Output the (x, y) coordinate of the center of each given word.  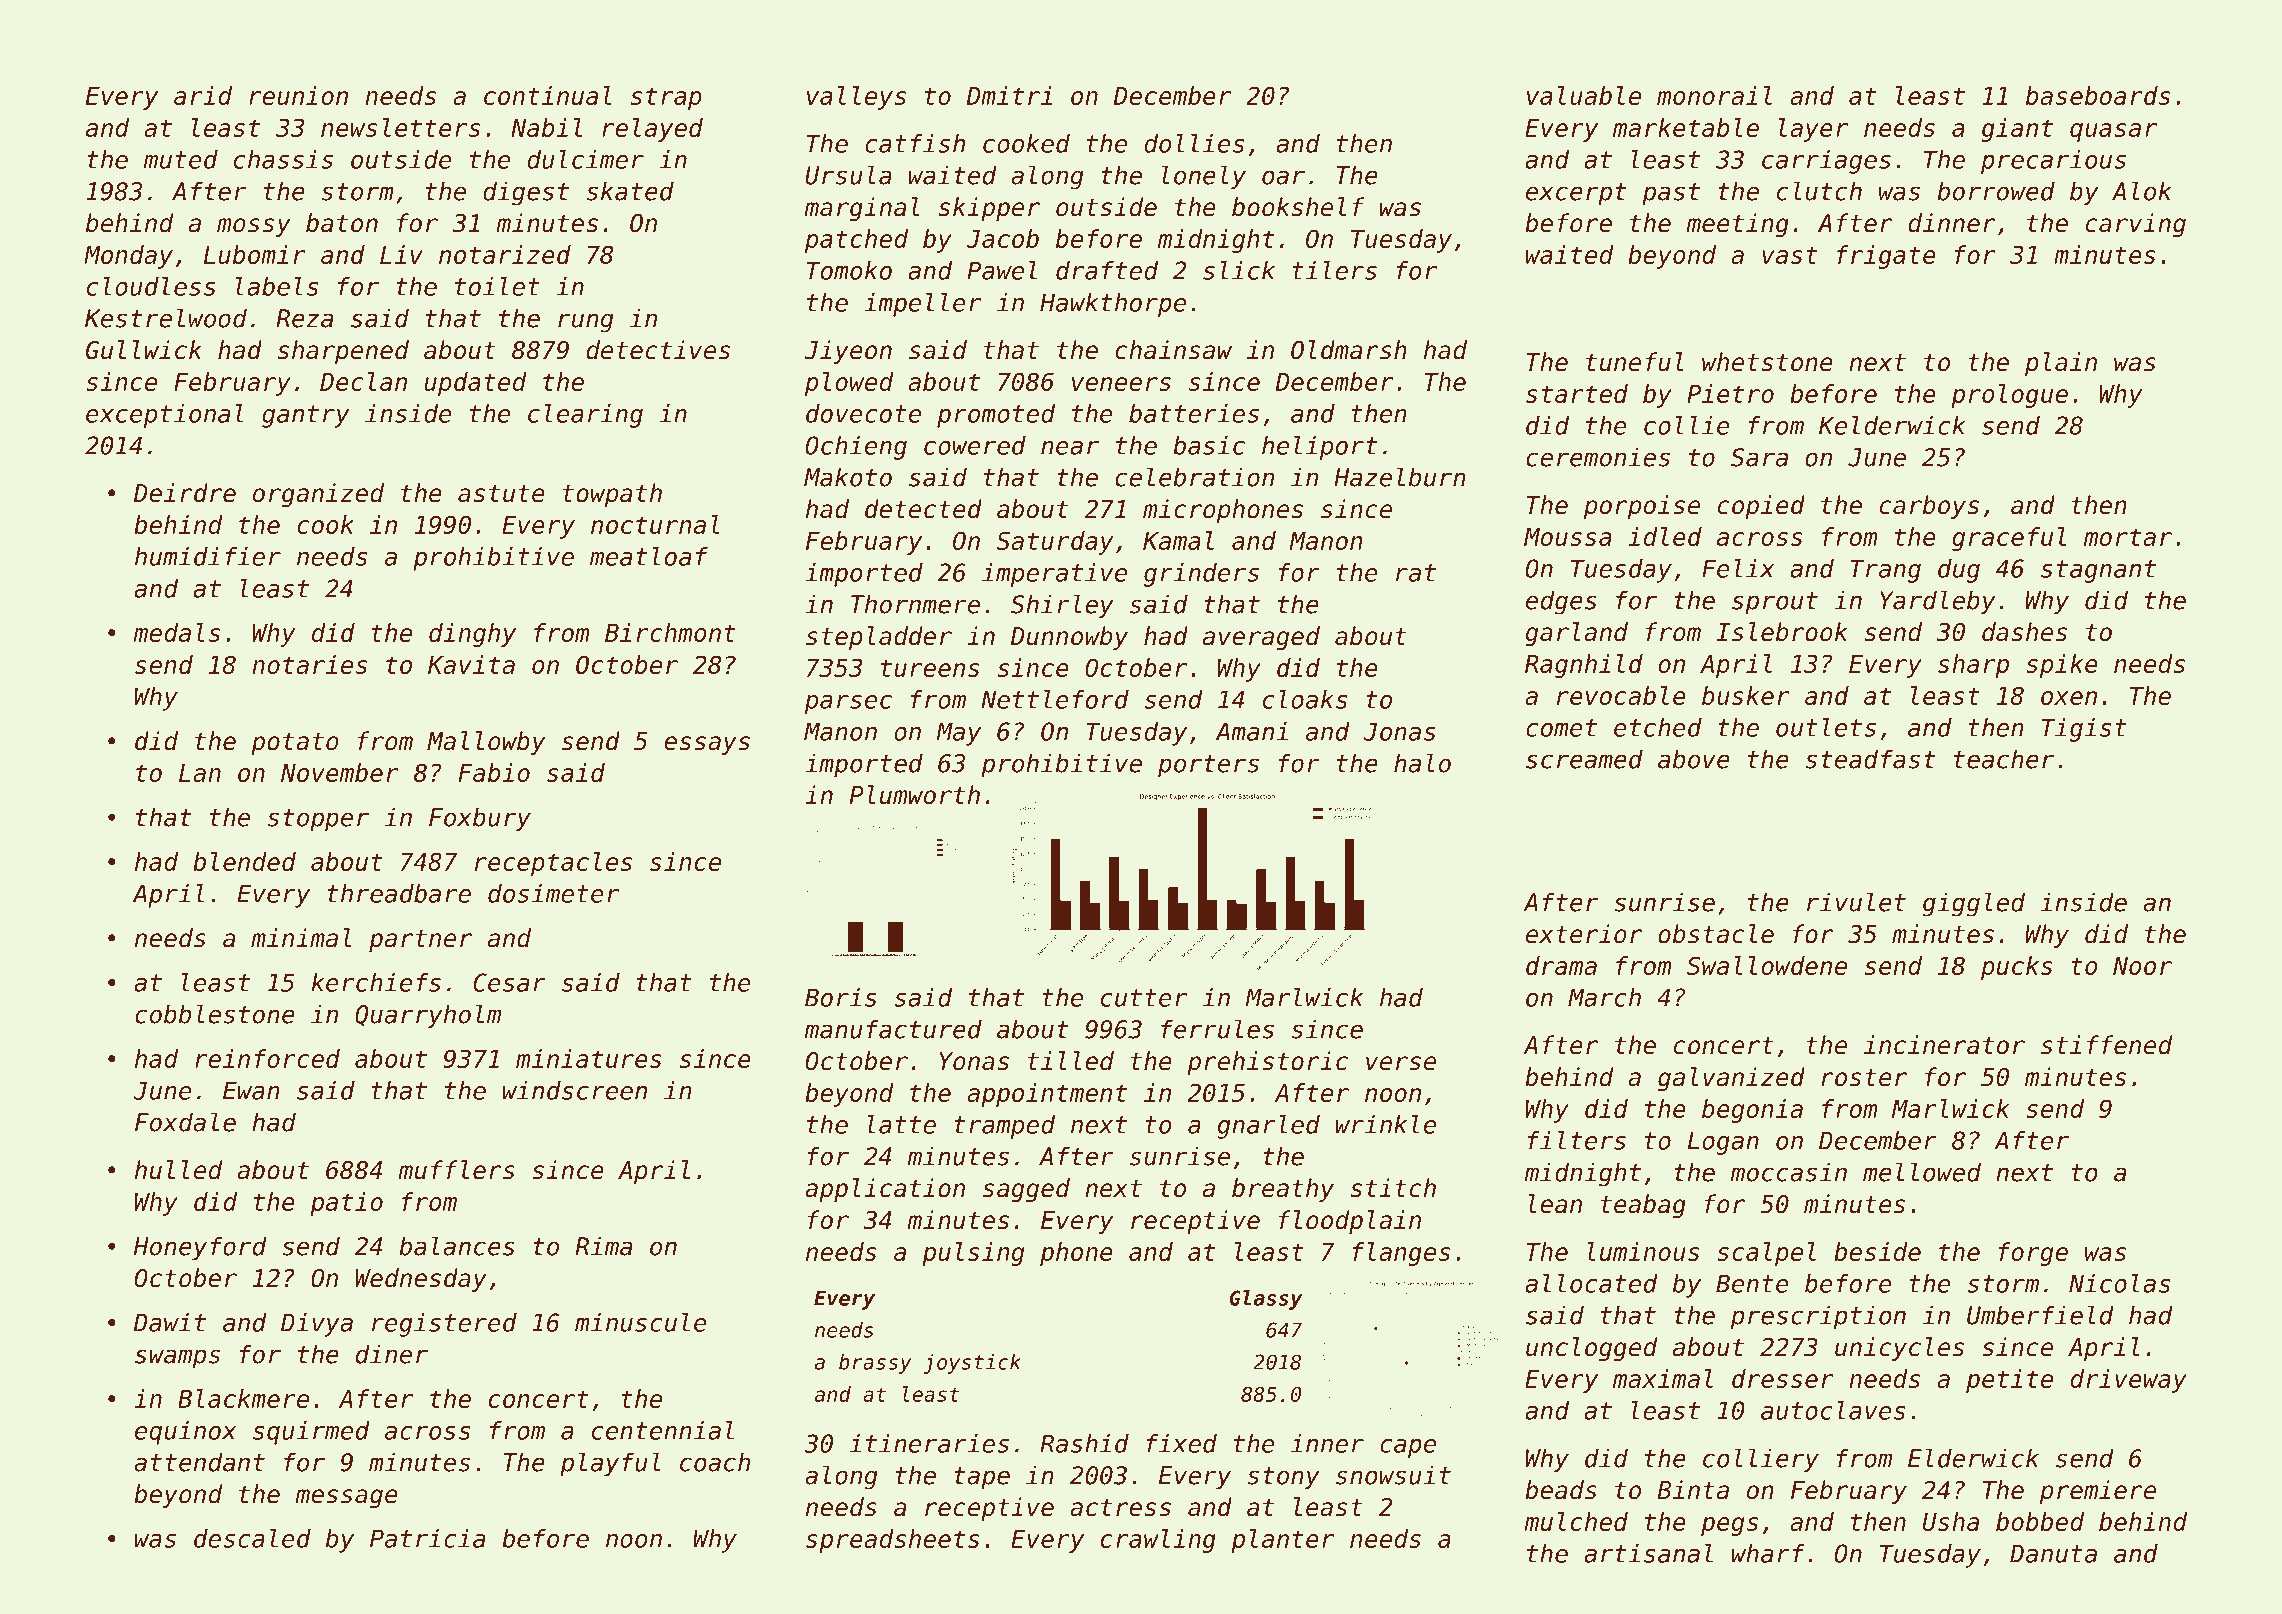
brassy (875, 1364)
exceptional (165, 416)
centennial (663, 1430)
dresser (1783, 1378)
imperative (1054, 575)
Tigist (2084, 730)
